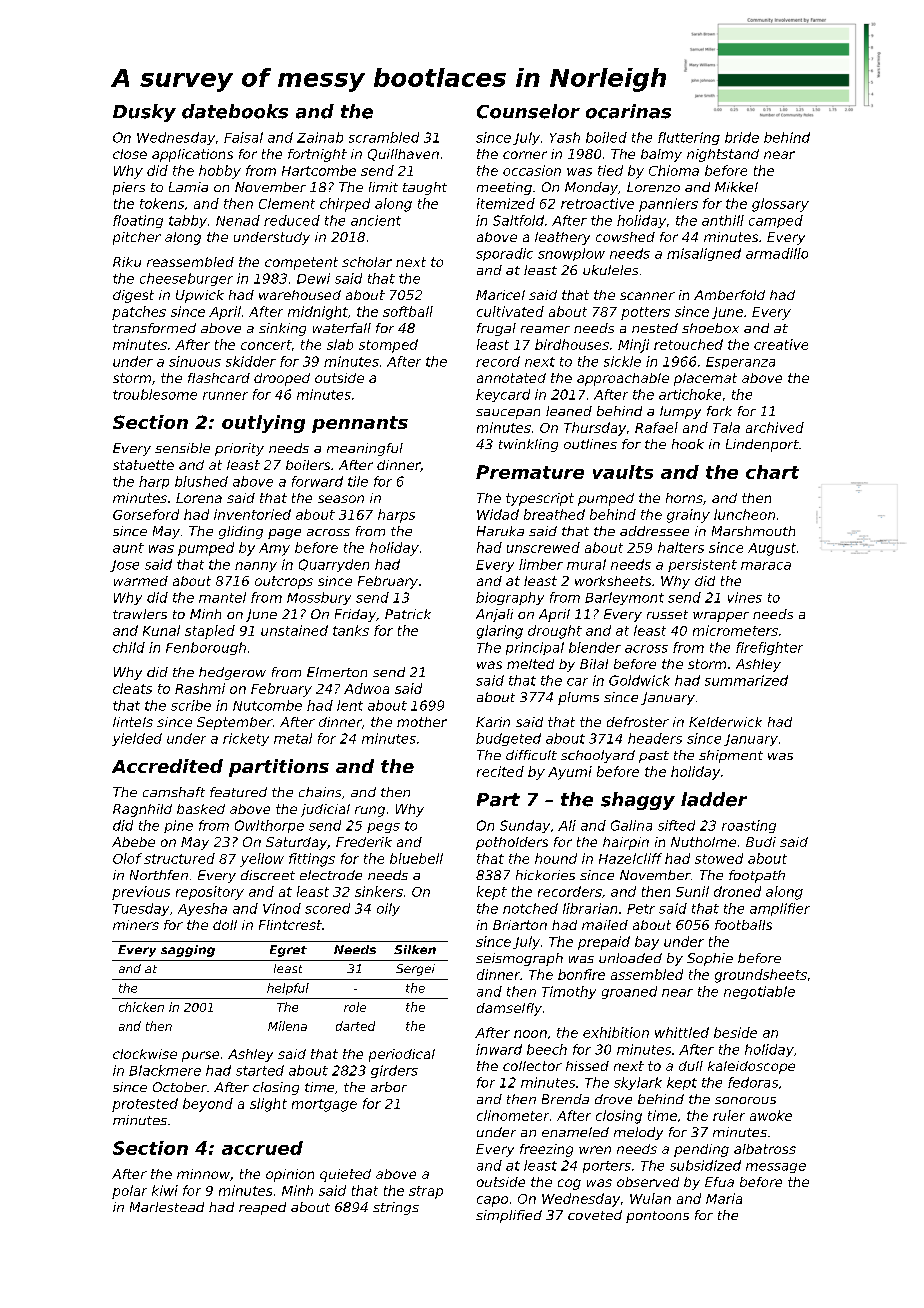 This screenshot has width=924, height=1308. What do you see at coordinates (161, 630) in the screenshot?
I see `Kunal` at bounding box center [161, 630].
